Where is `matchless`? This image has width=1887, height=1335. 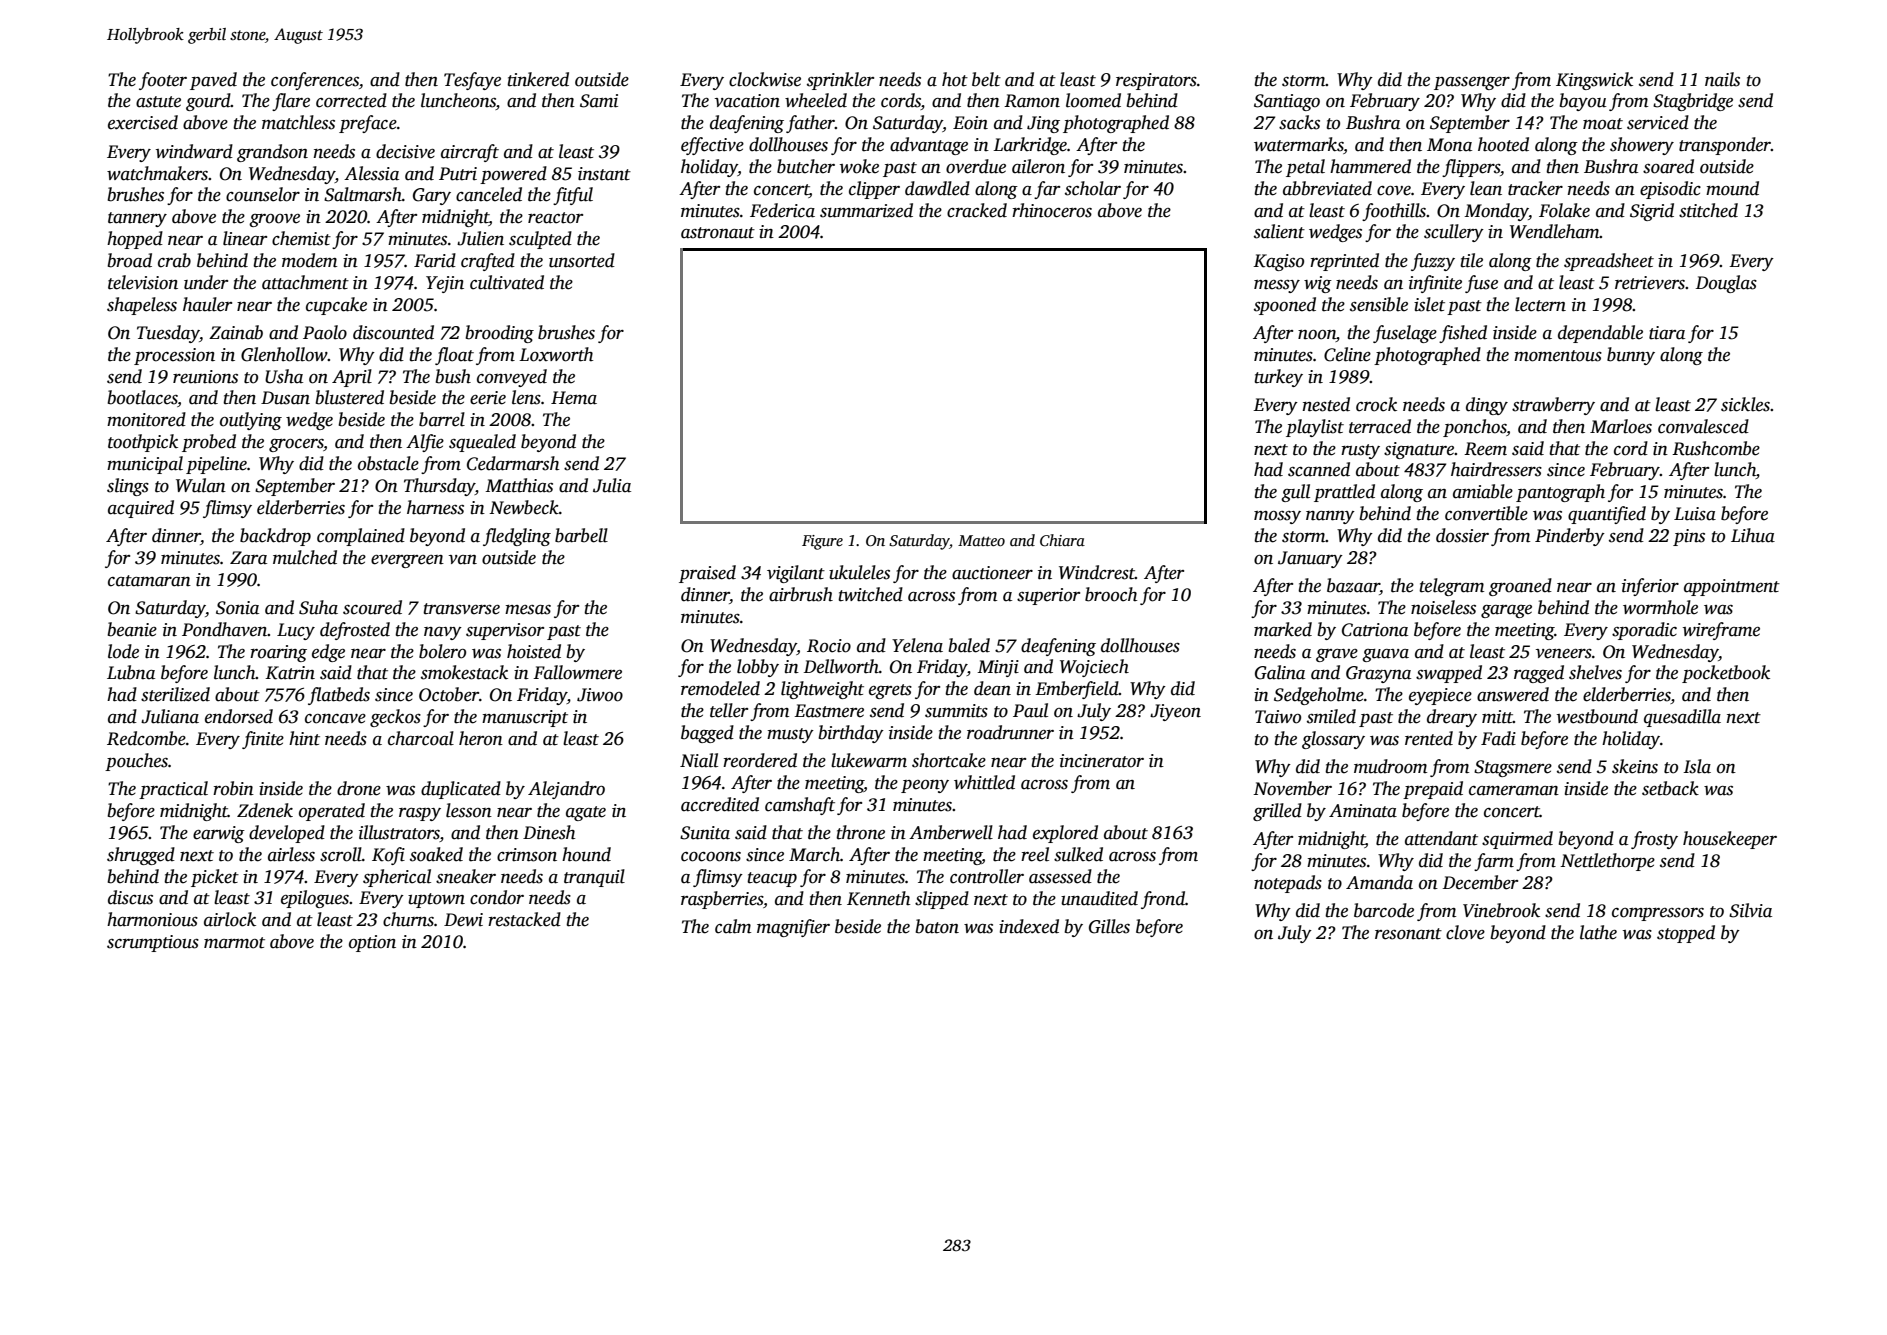 matchless is located at coordinates (298, 122).
